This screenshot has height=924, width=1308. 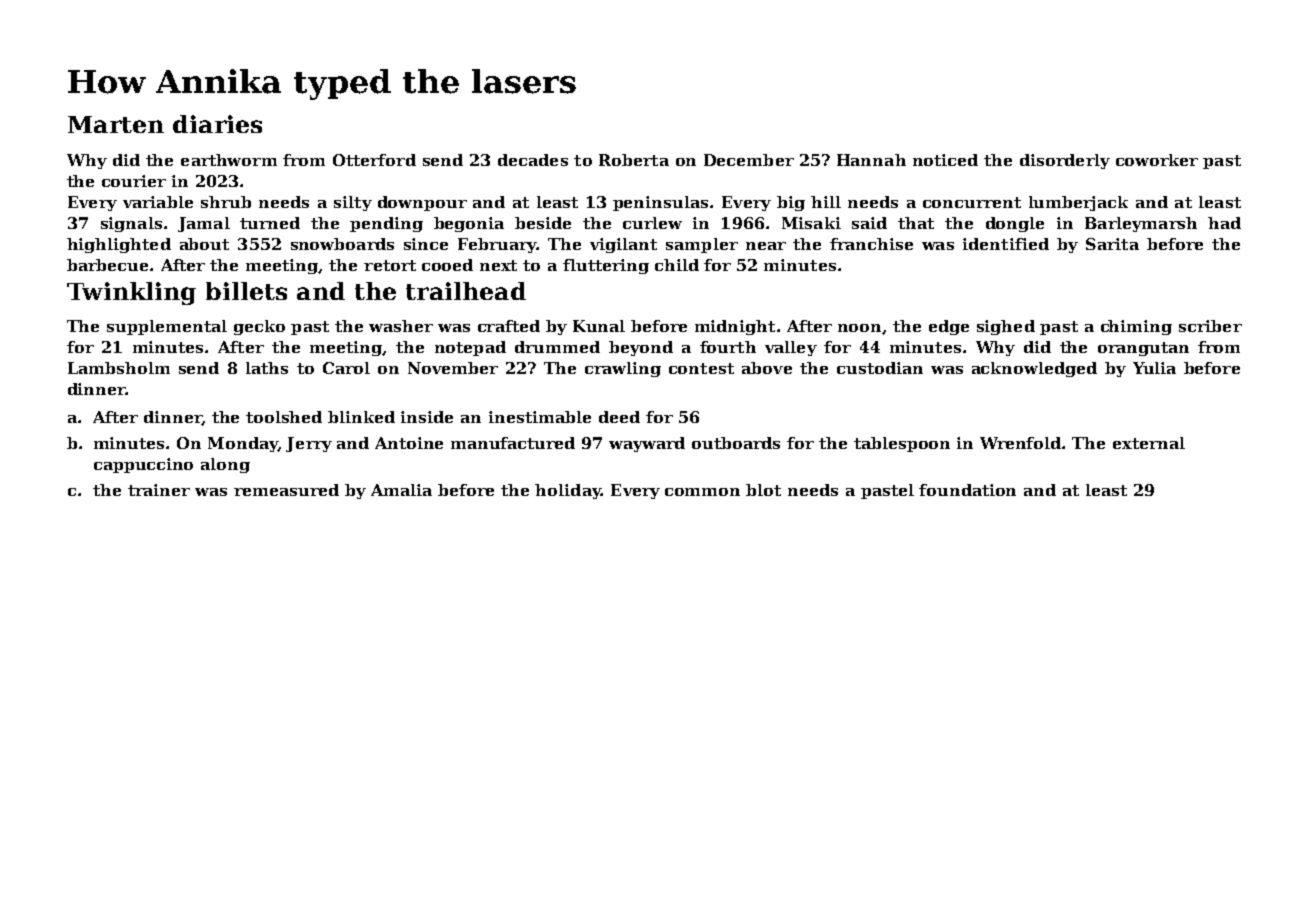 I want to click on retort, so click(x=390, y=265).
